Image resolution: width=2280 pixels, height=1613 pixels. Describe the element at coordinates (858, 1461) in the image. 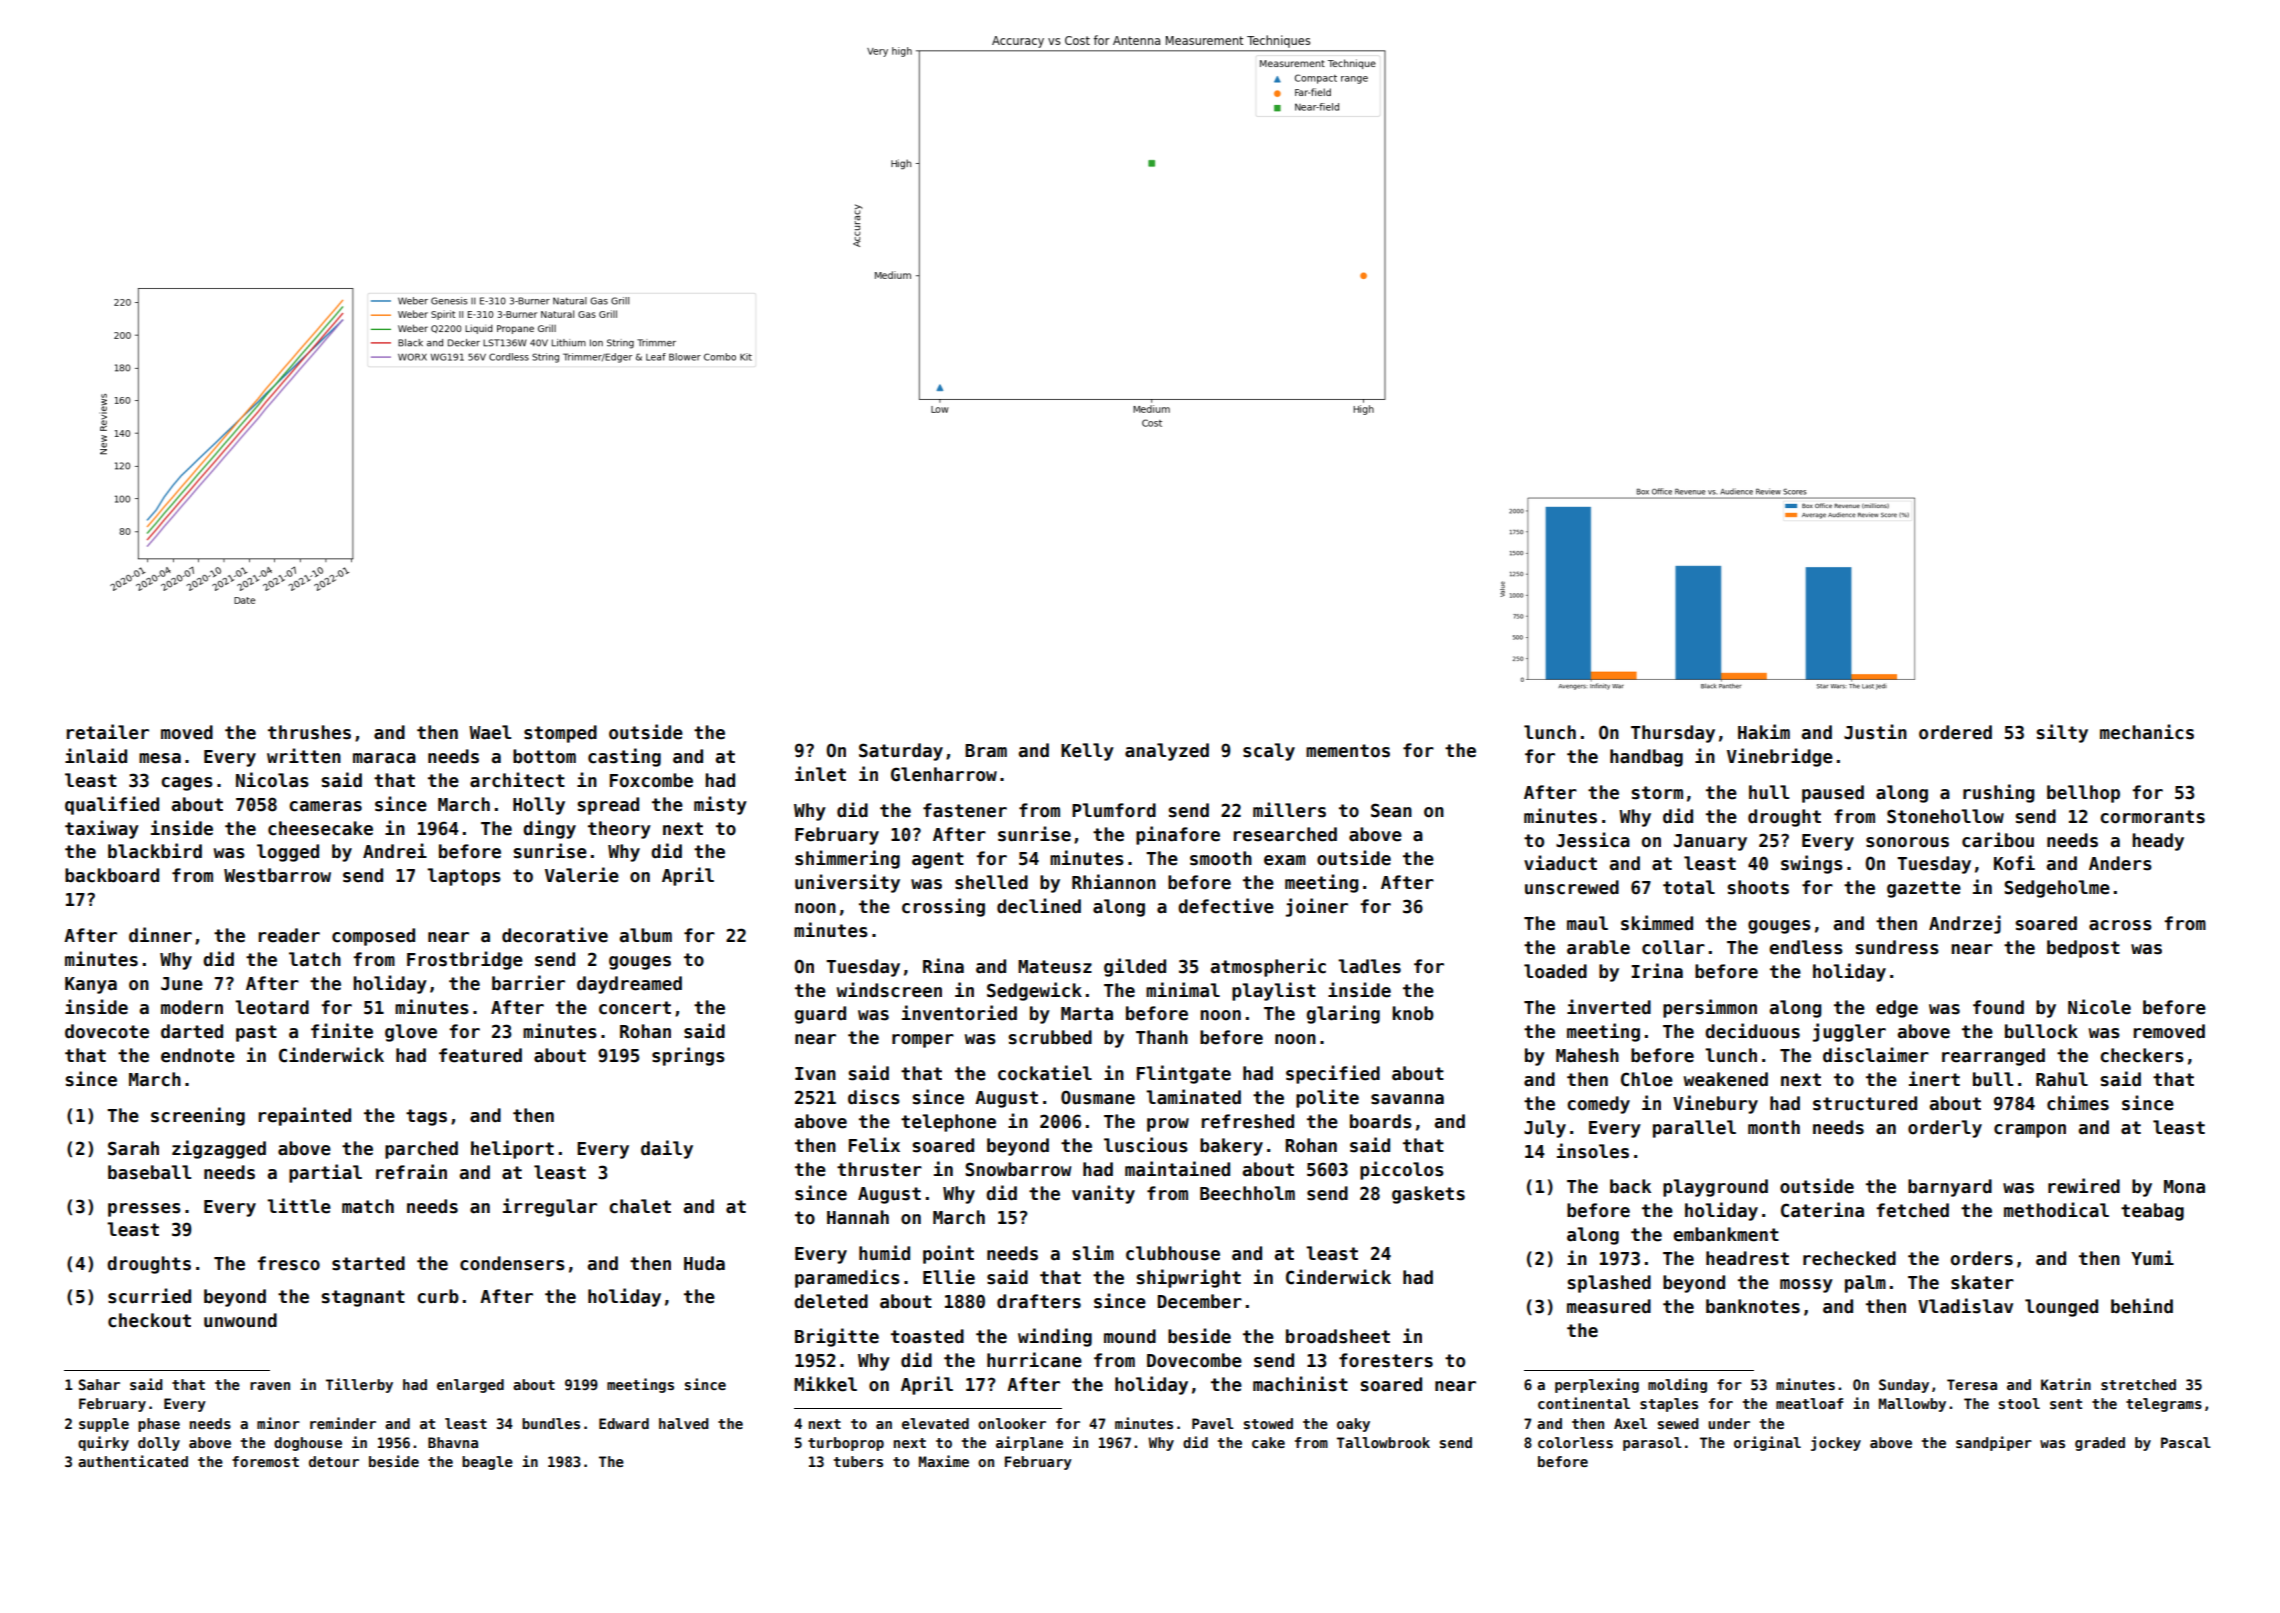

I see `tubers` at that location.
